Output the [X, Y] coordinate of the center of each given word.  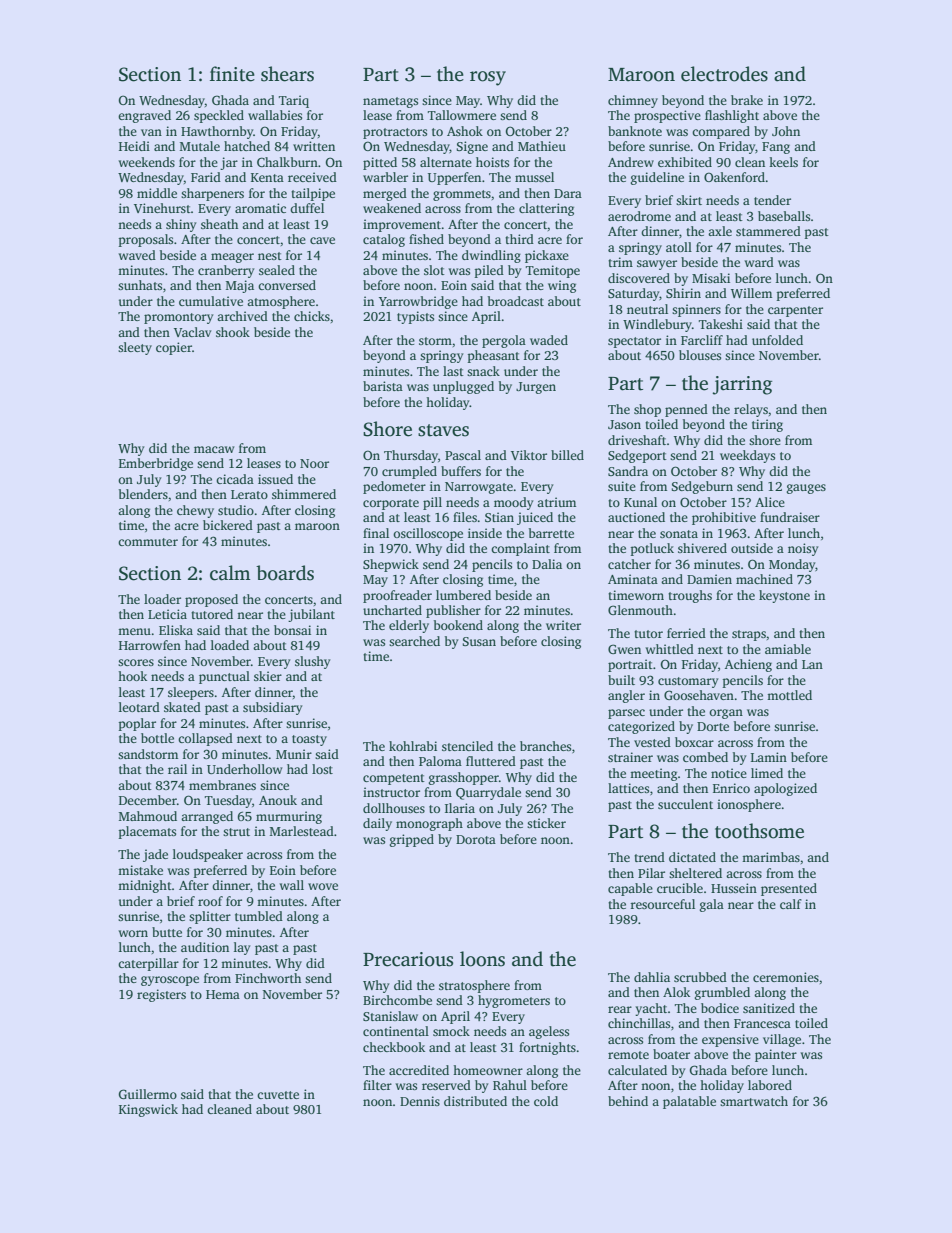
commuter [148, 542]
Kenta [267, 177]
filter [377, 1085]
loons [482, 959]
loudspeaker [208, 855]
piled [489, 271]
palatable [689, 1102]
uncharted [392, 610]
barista [383, 386]
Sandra [628, 471]
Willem [751, 293]
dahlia [652, 977]
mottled [789, 695]
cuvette [278, 1095]
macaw [214, 449]
